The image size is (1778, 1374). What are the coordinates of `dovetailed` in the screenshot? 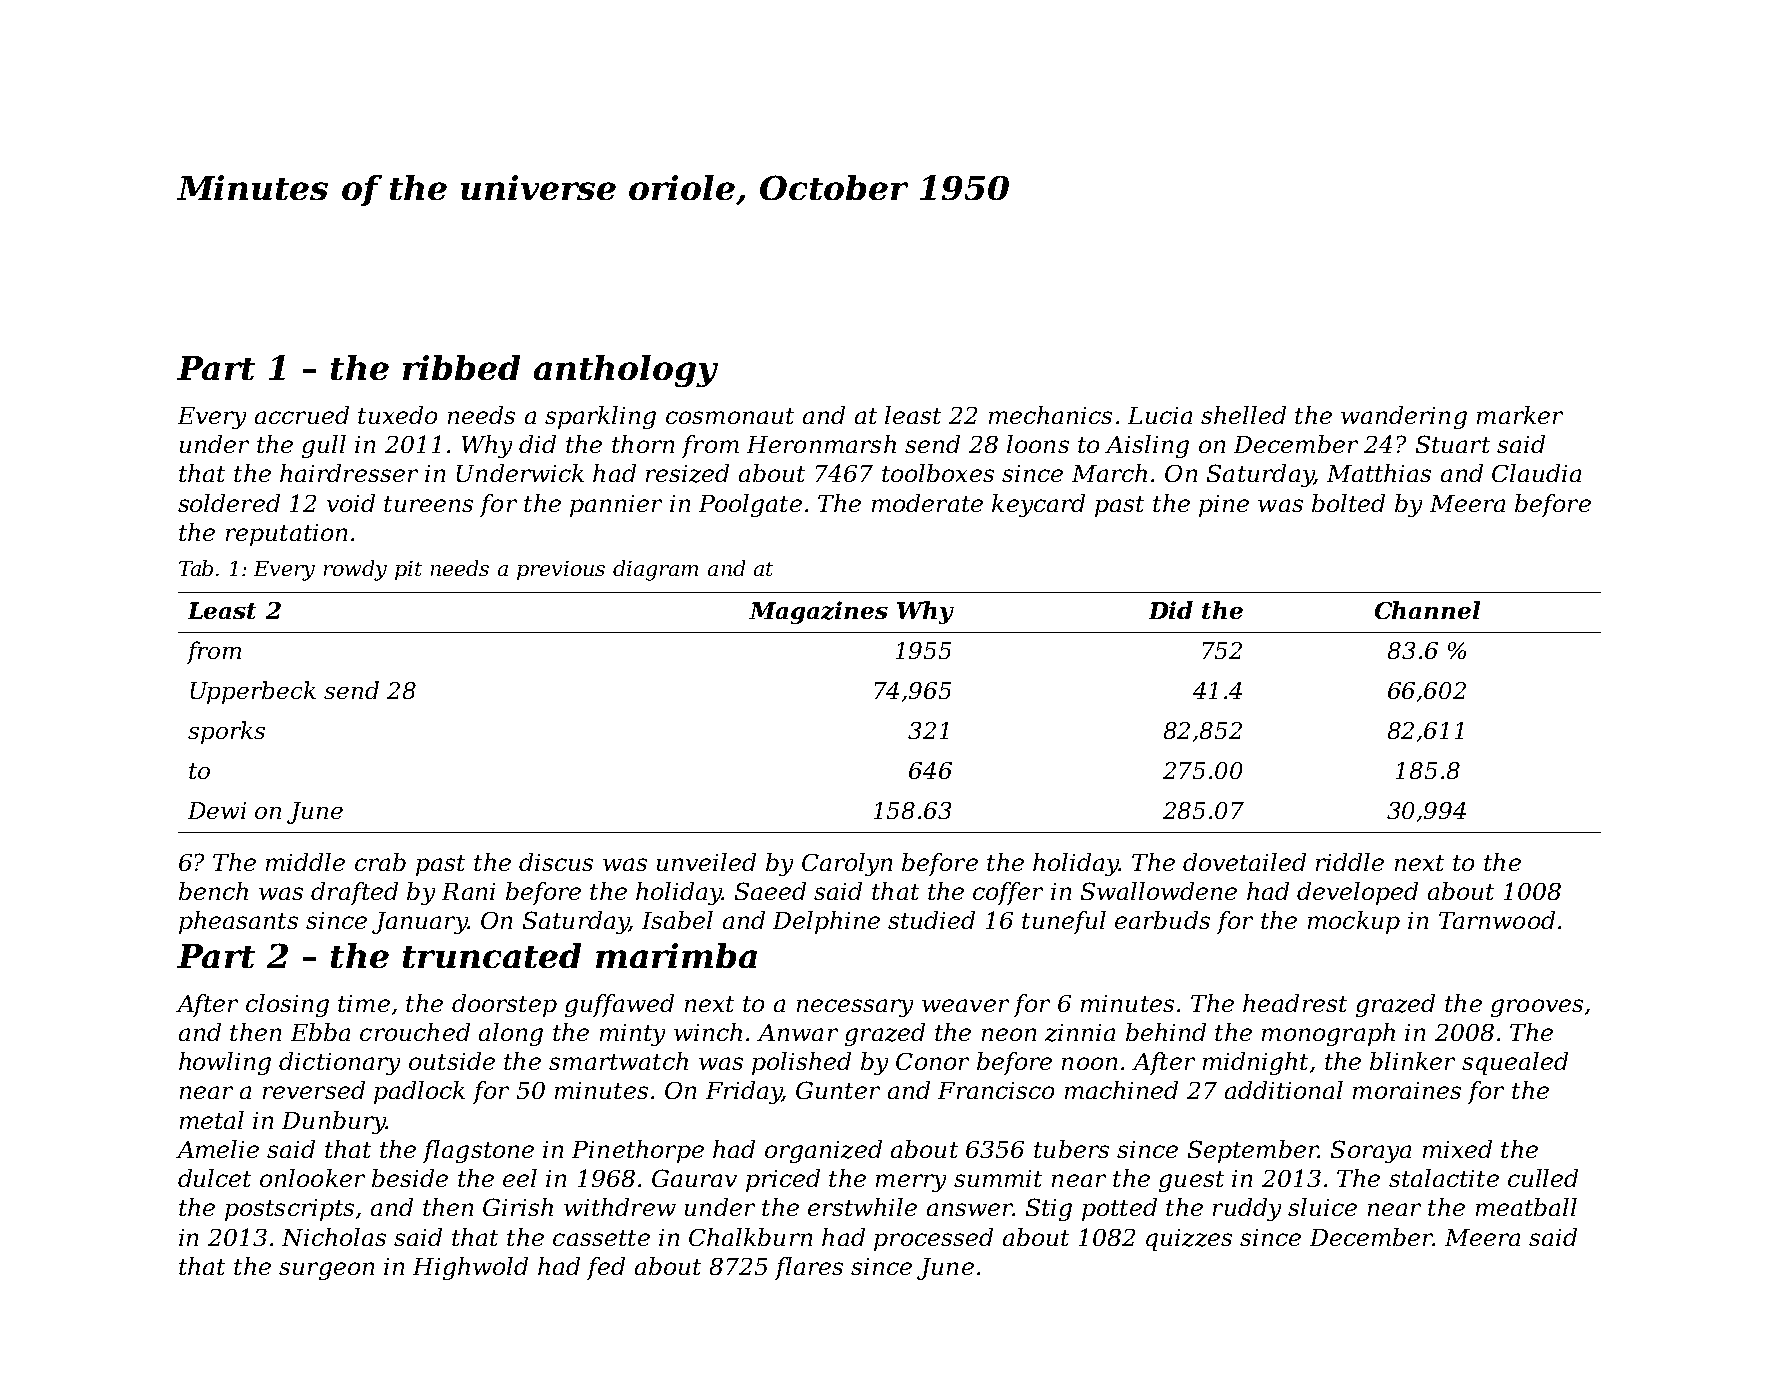 It's located at (1244, 862).
